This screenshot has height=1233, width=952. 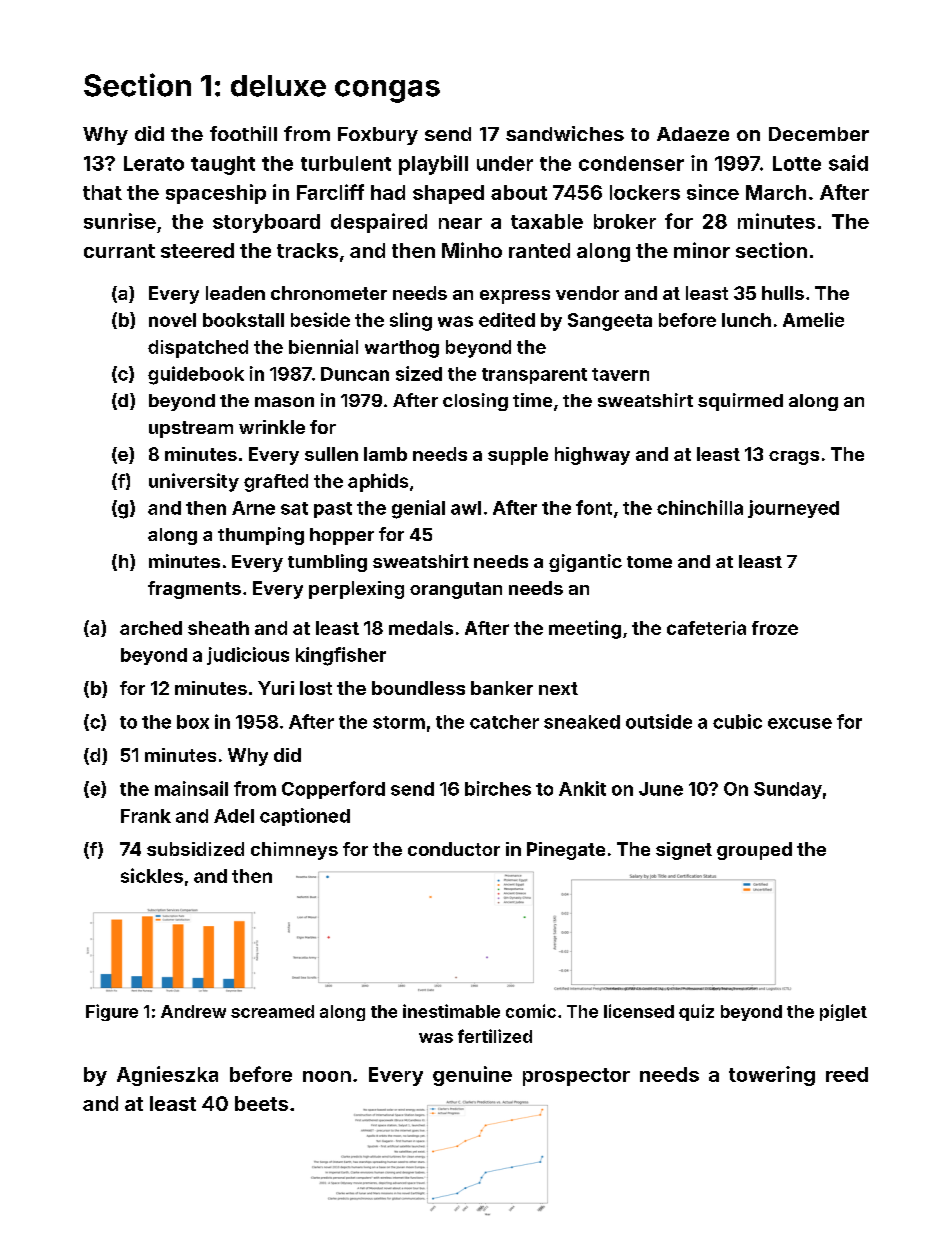 I want to click on Adaeze, so click(x=693, y=134).
